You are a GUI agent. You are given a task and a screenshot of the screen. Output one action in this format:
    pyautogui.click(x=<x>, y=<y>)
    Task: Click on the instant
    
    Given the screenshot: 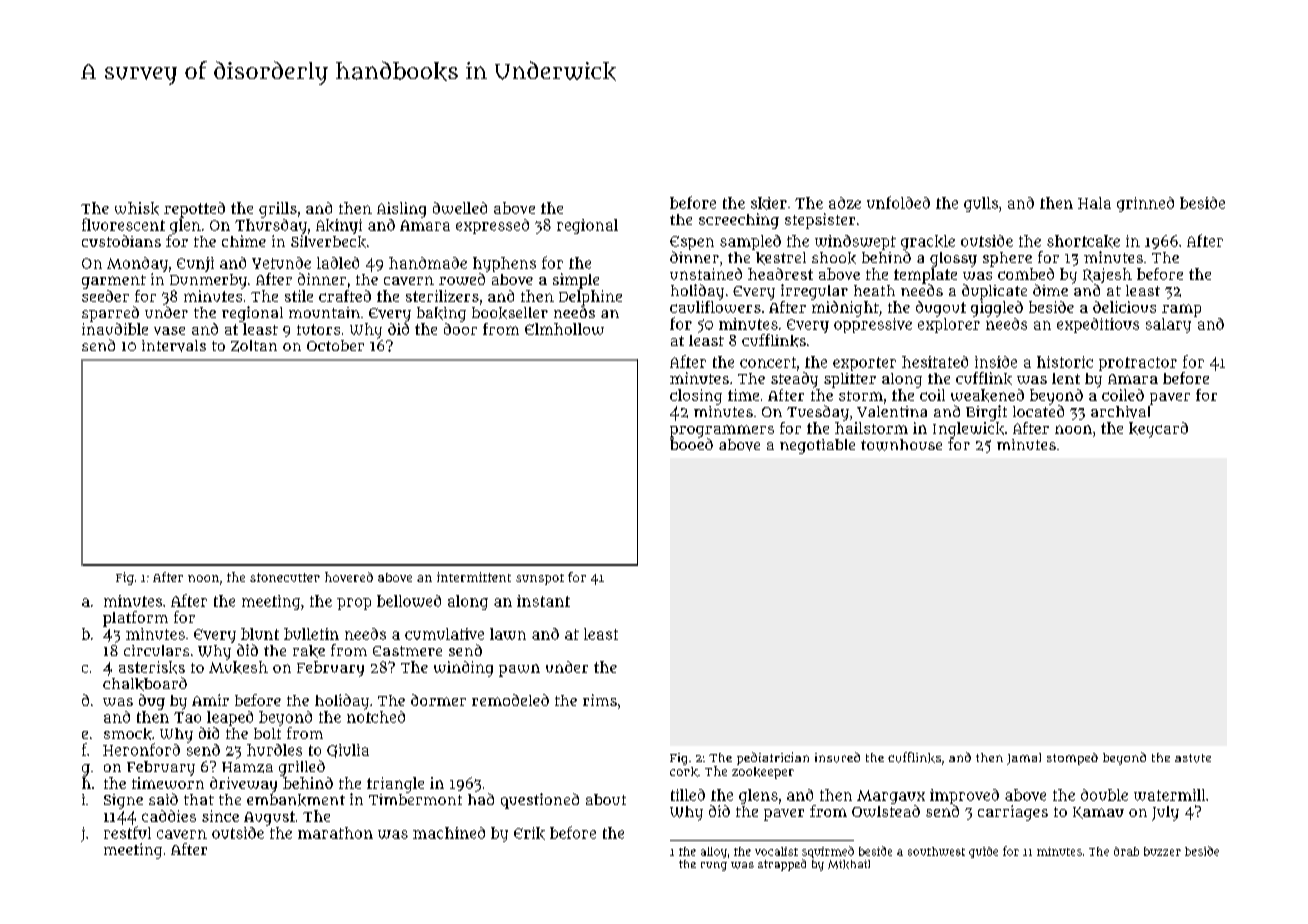 What is the action you would take?
    pyautogui.click(x=543, y=601)
